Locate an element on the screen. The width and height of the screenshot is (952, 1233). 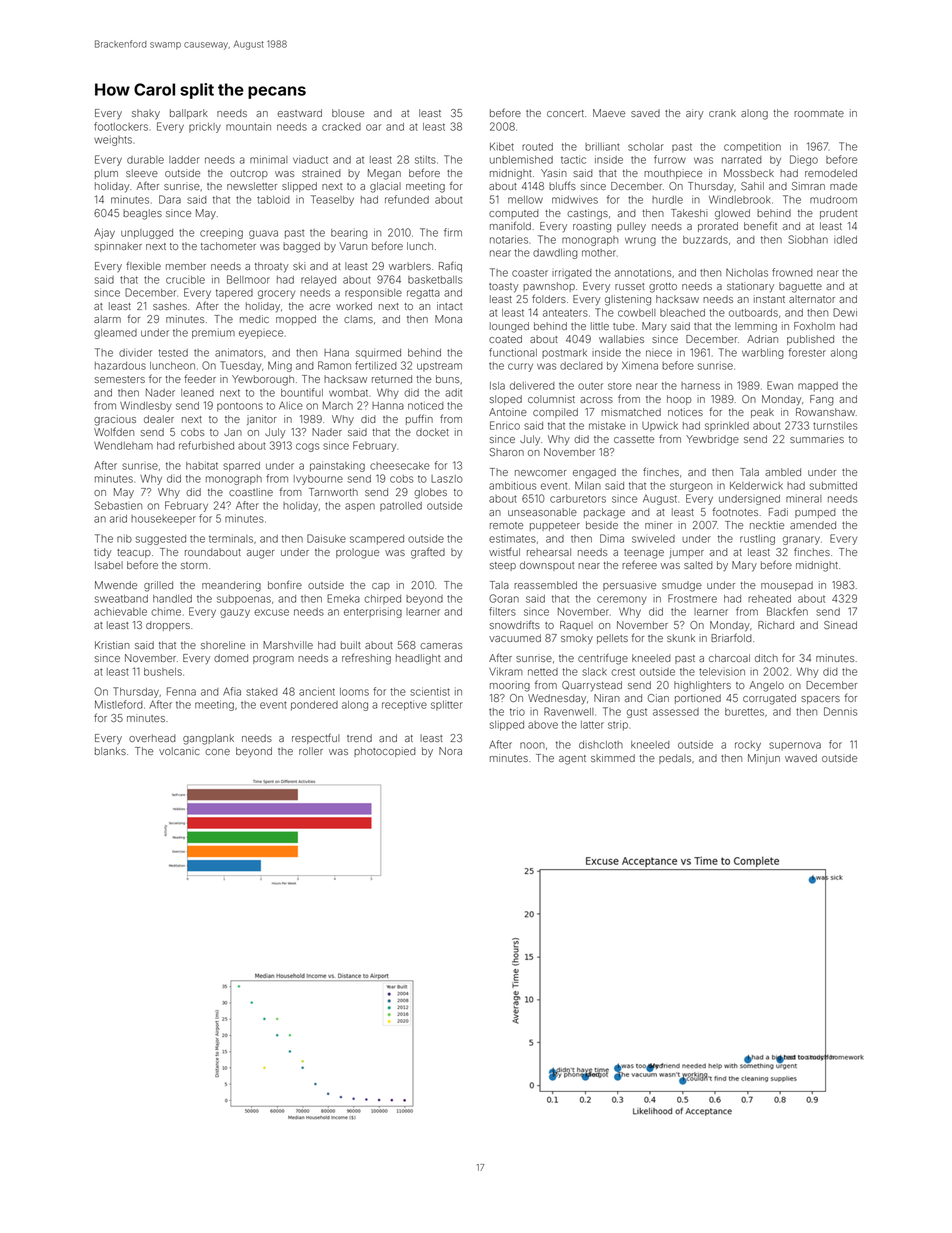
patrolled is located at coordinates (401, 507).
